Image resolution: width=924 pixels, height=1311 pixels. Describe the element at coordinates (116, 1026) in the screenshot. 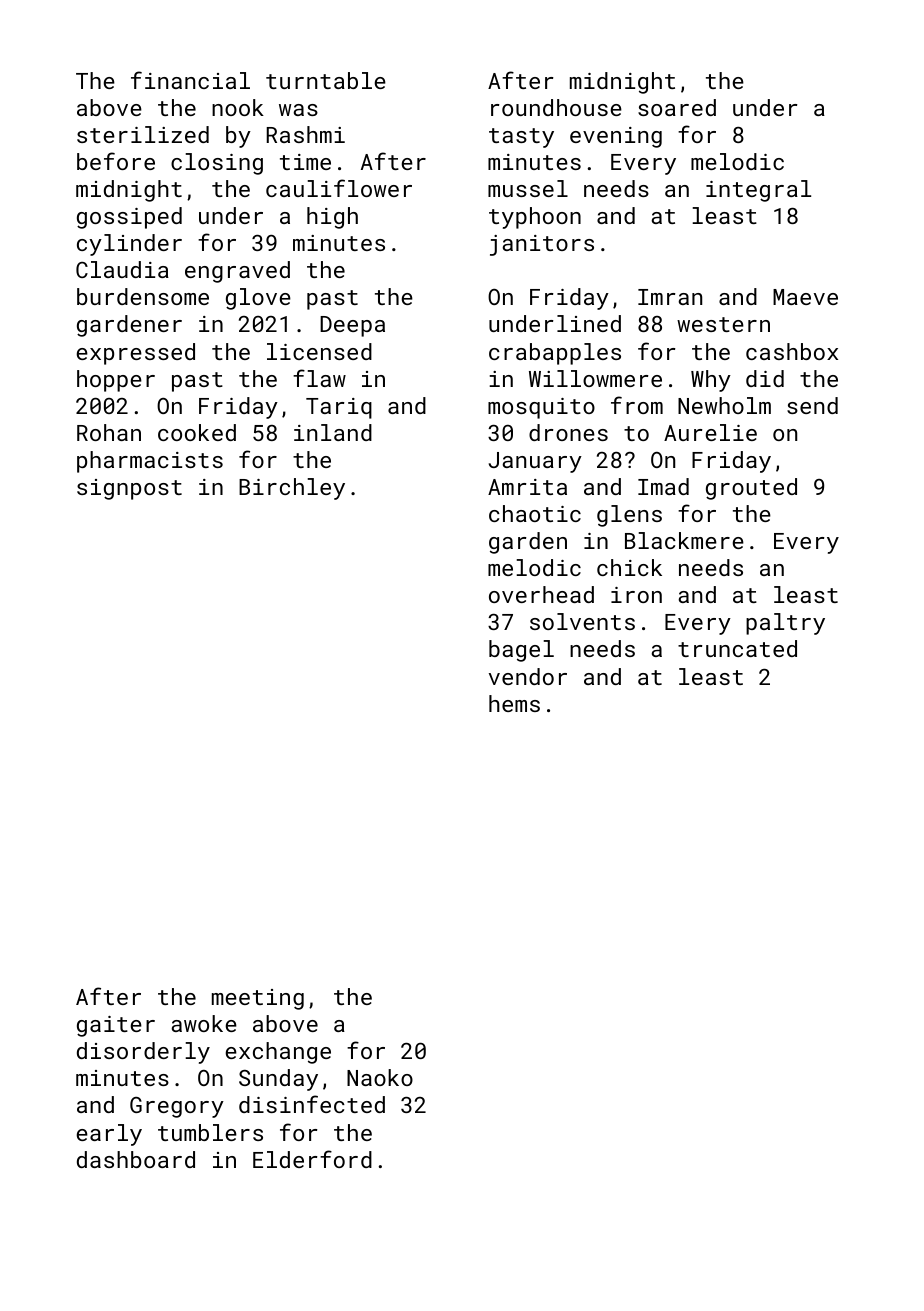

I see `gaiter` at that location.
